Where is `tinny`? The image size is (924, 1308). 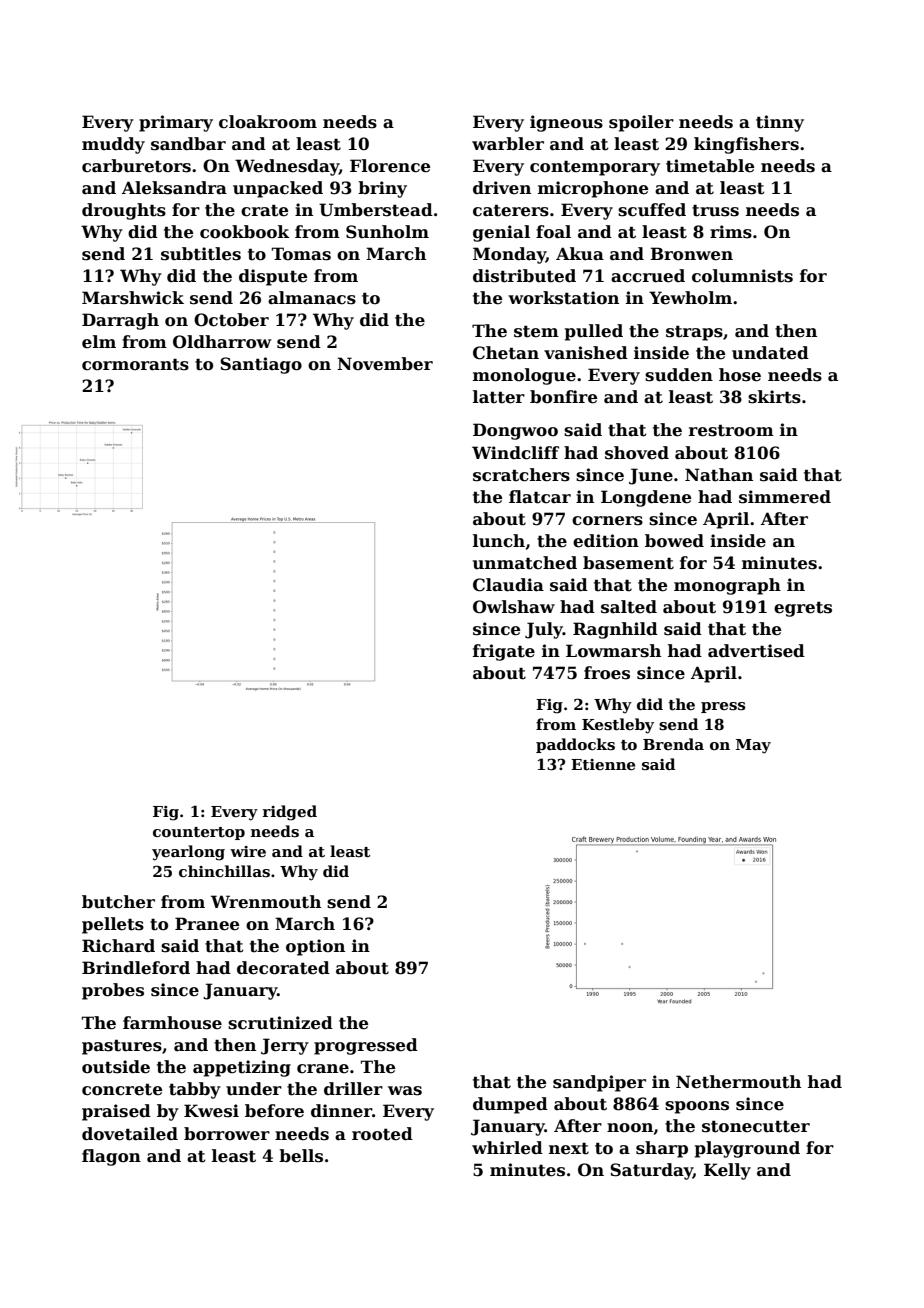 tinny is located at coordinates (780, 123).
